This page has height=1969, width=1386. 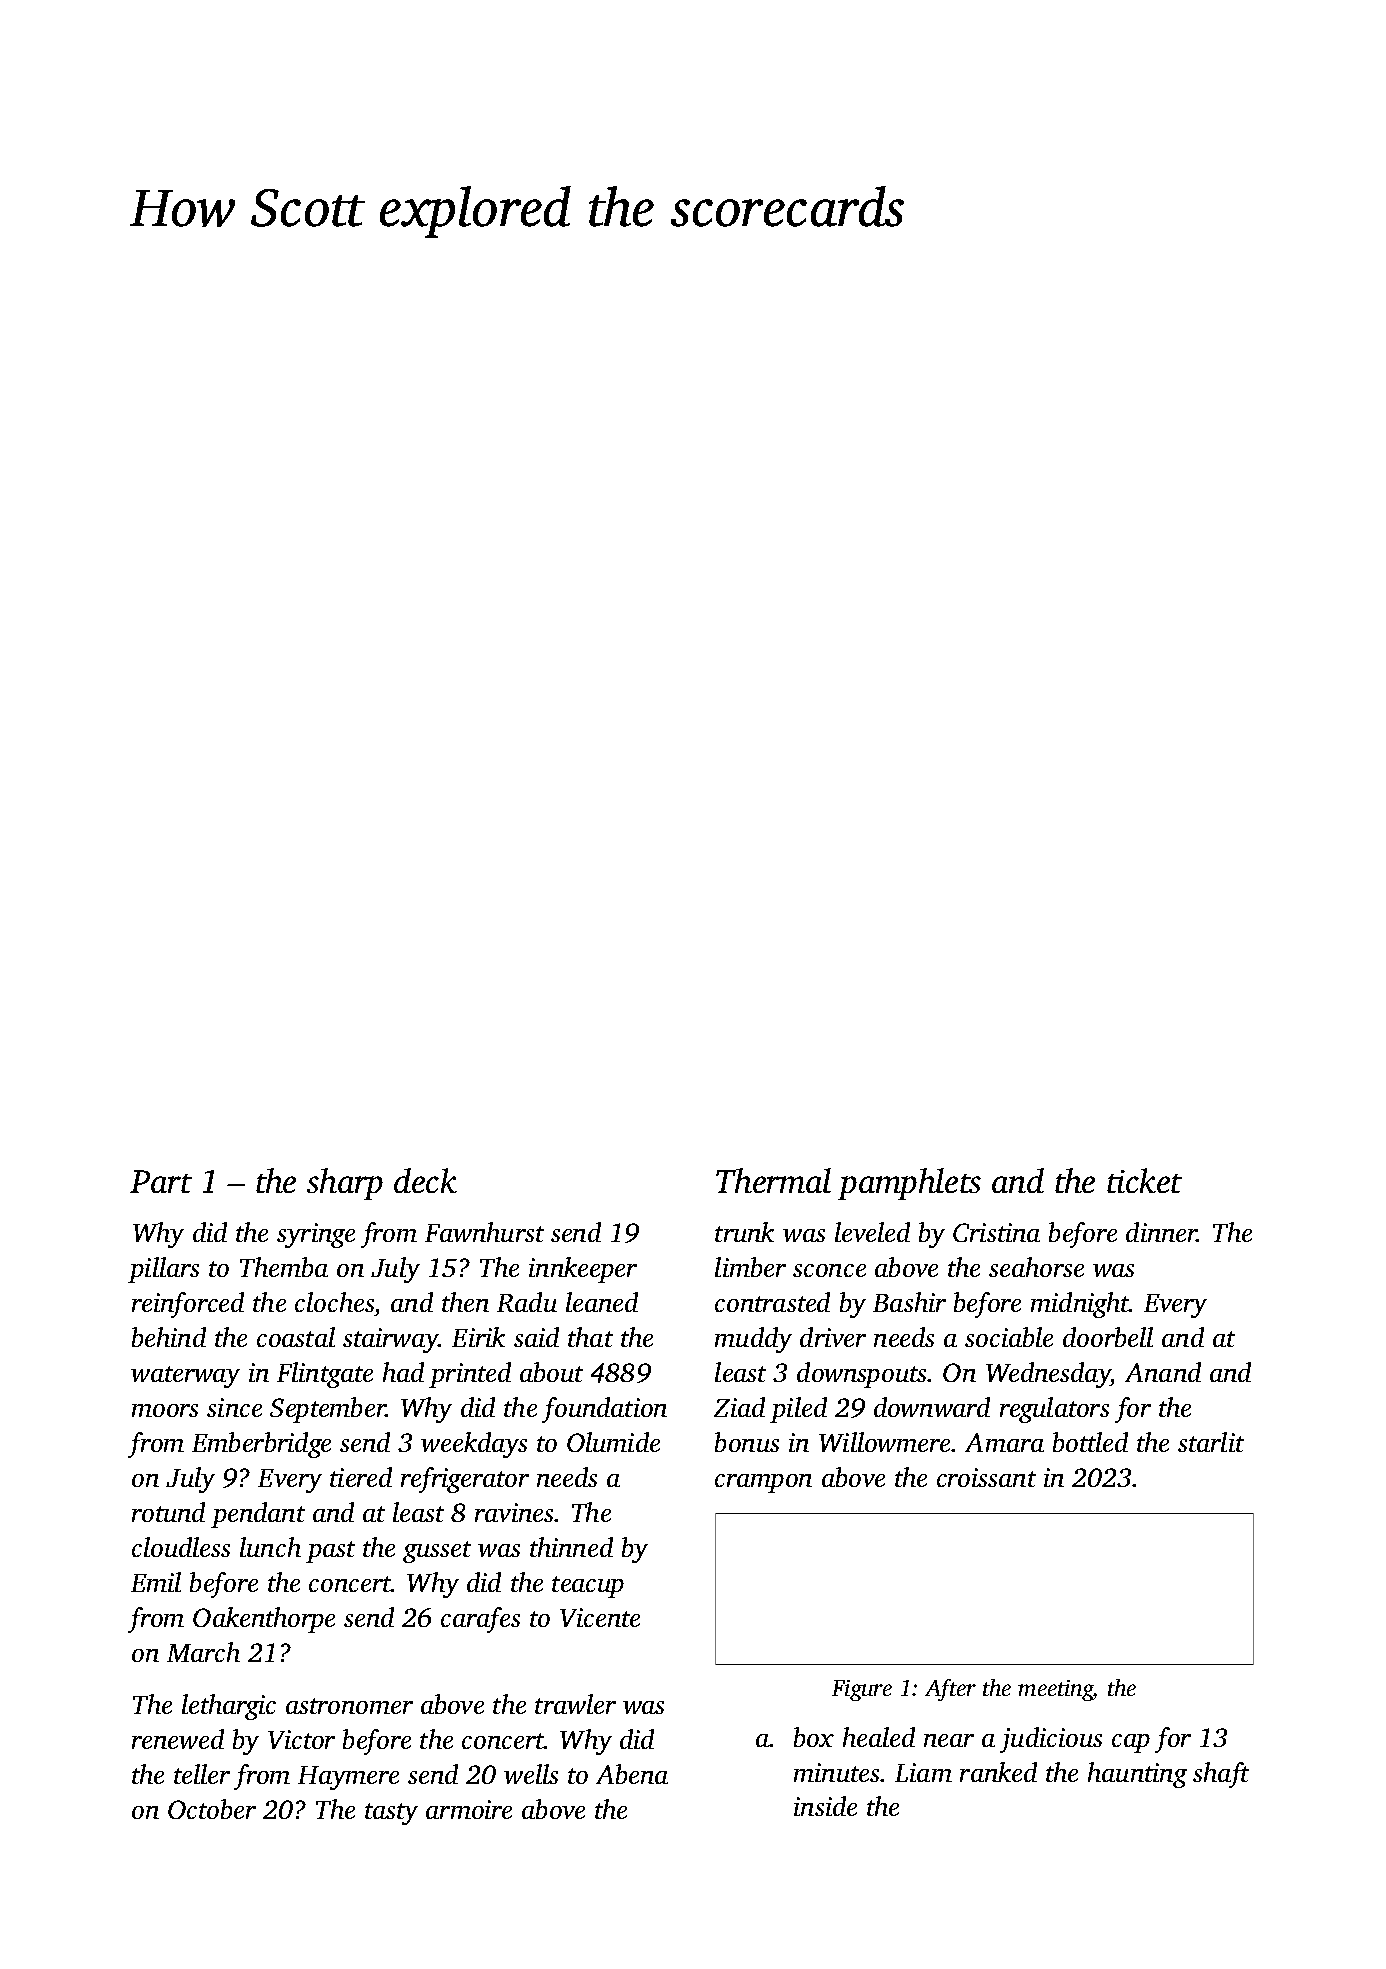 What do you see at coordinates (425, 1180) in the page?
I see `deck` at bounding box center [425, 1180].
